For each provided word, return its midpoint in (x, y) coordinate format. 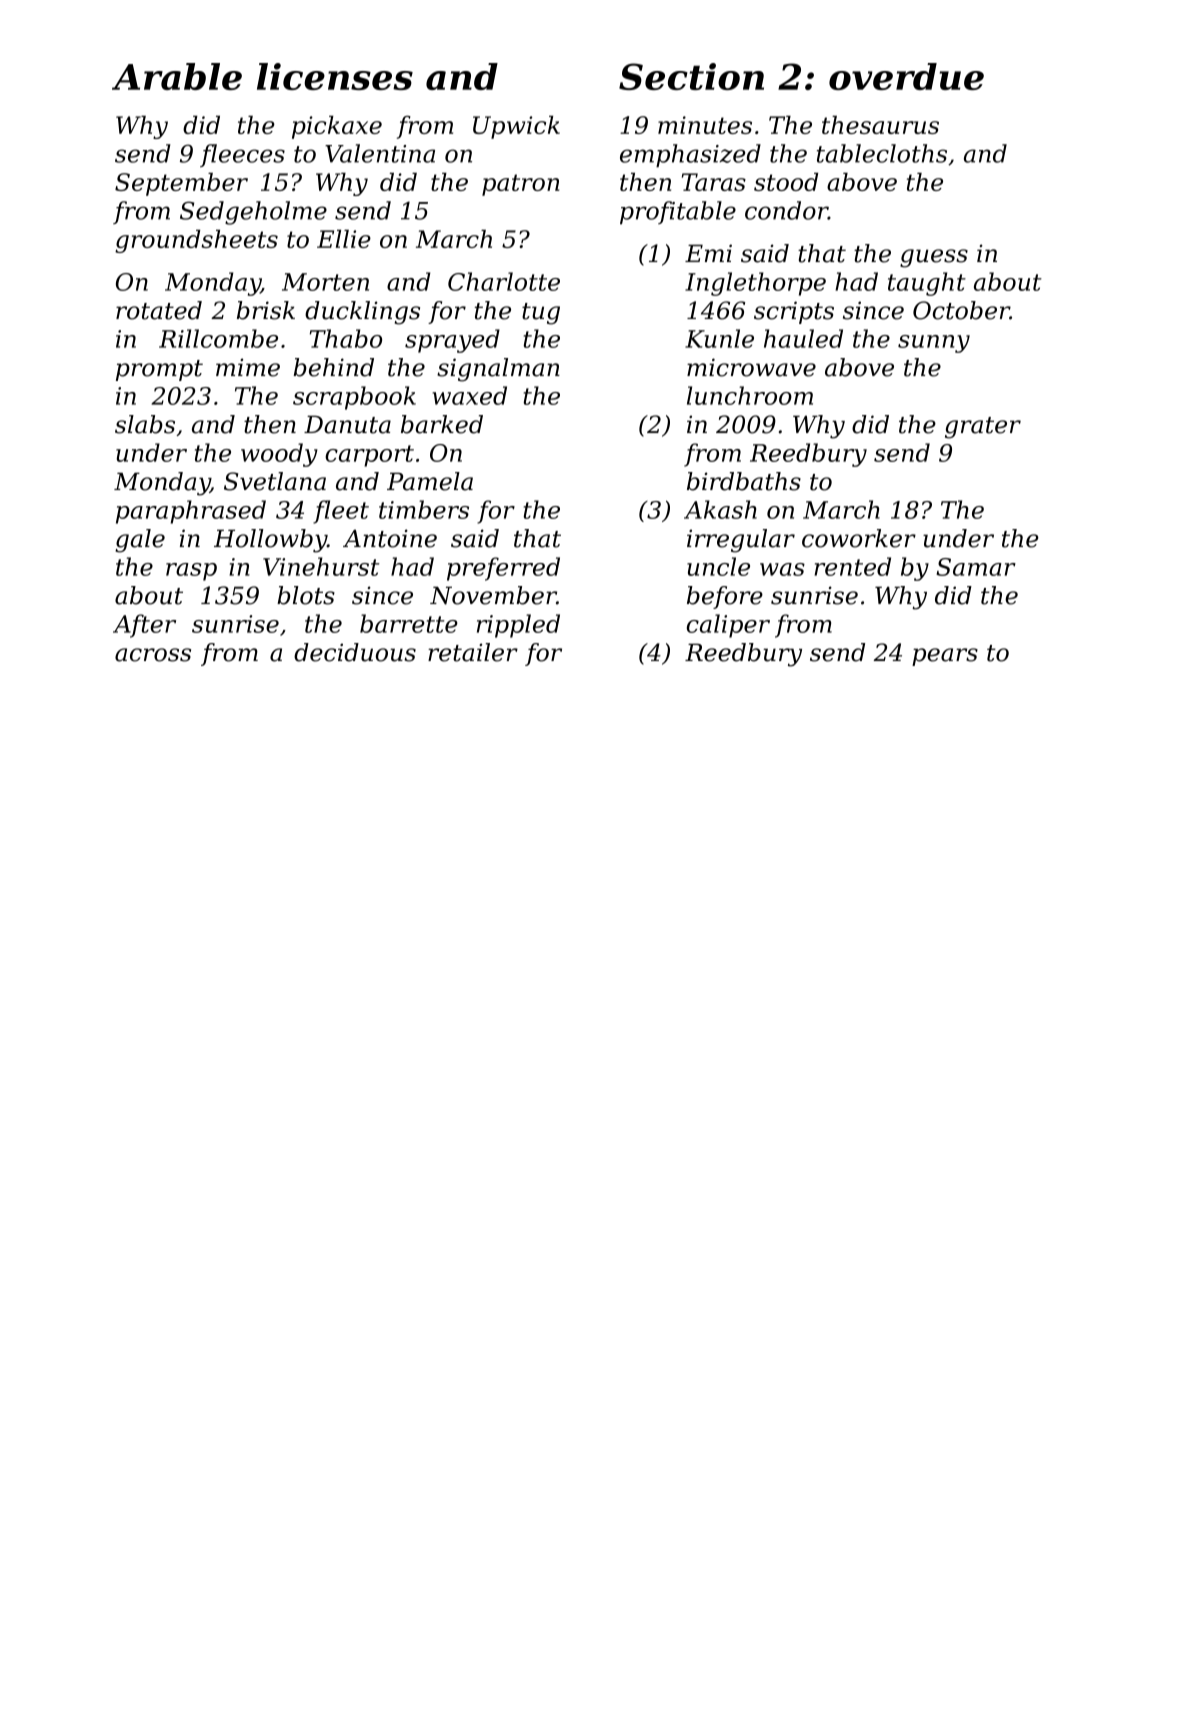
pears (945, 657)
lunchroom (750, 395)
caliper (728, 626)
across (153, 655)
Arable (177, 76)
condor (786, 210)
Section (691, 76)
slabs (145, 424)
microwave (751, 367)
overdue (906, 76)
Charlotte (504, 281)
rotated (159, 310)
